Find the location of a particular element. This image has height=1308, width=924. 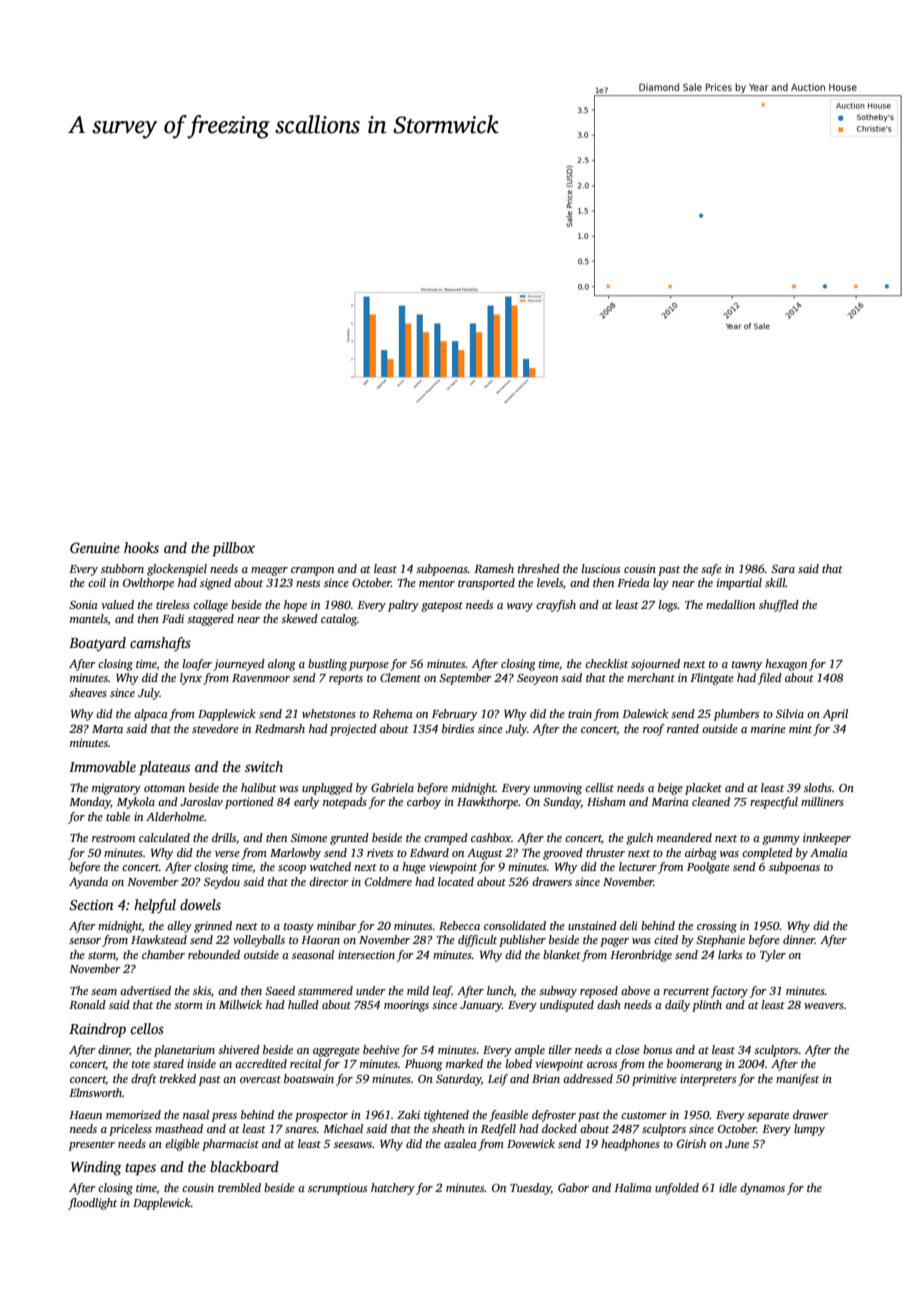

checklist is located at coordinates (606, 663).
